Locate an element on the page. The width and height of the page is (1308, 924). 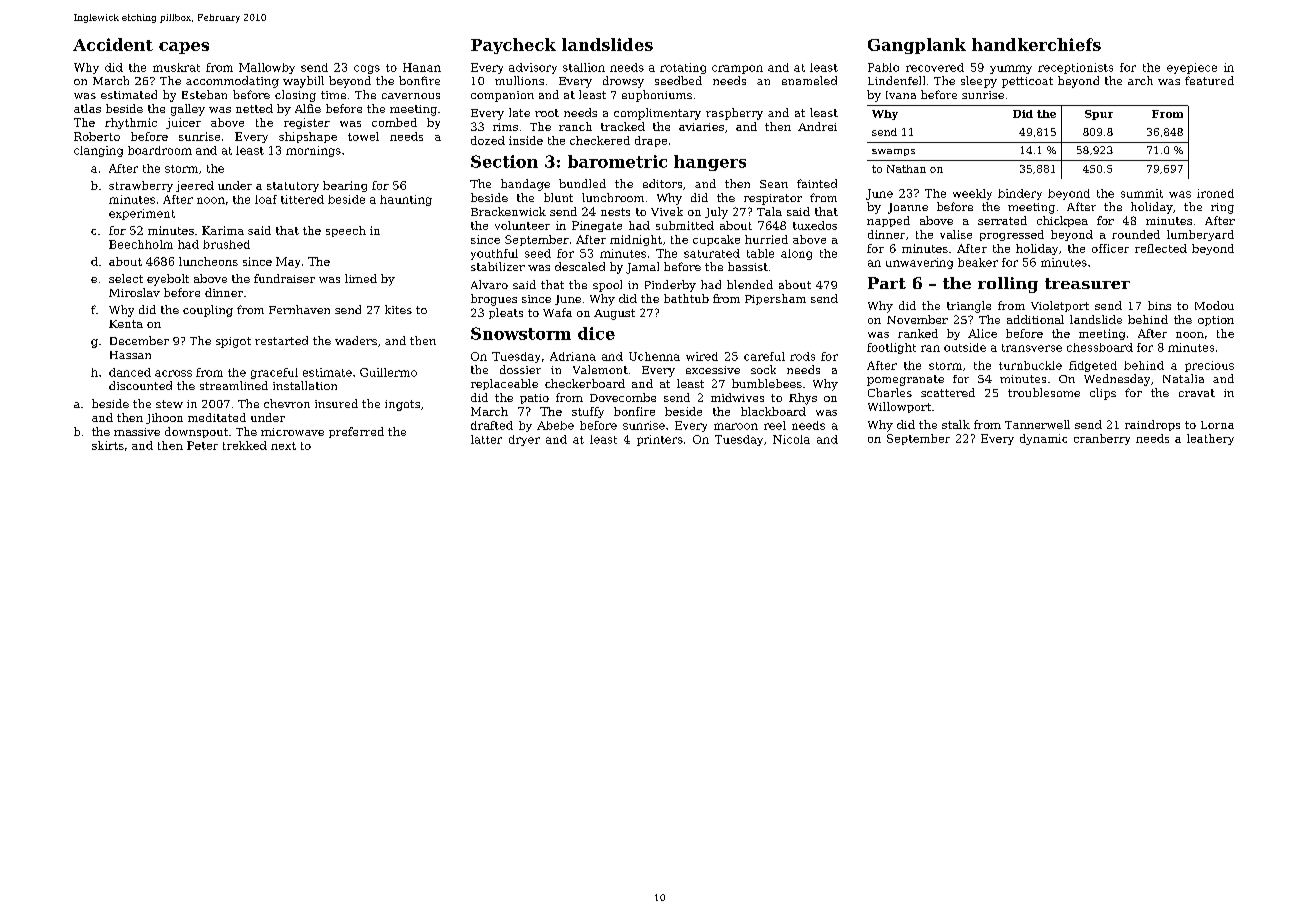
kites is located at coordinates (398, 309).
